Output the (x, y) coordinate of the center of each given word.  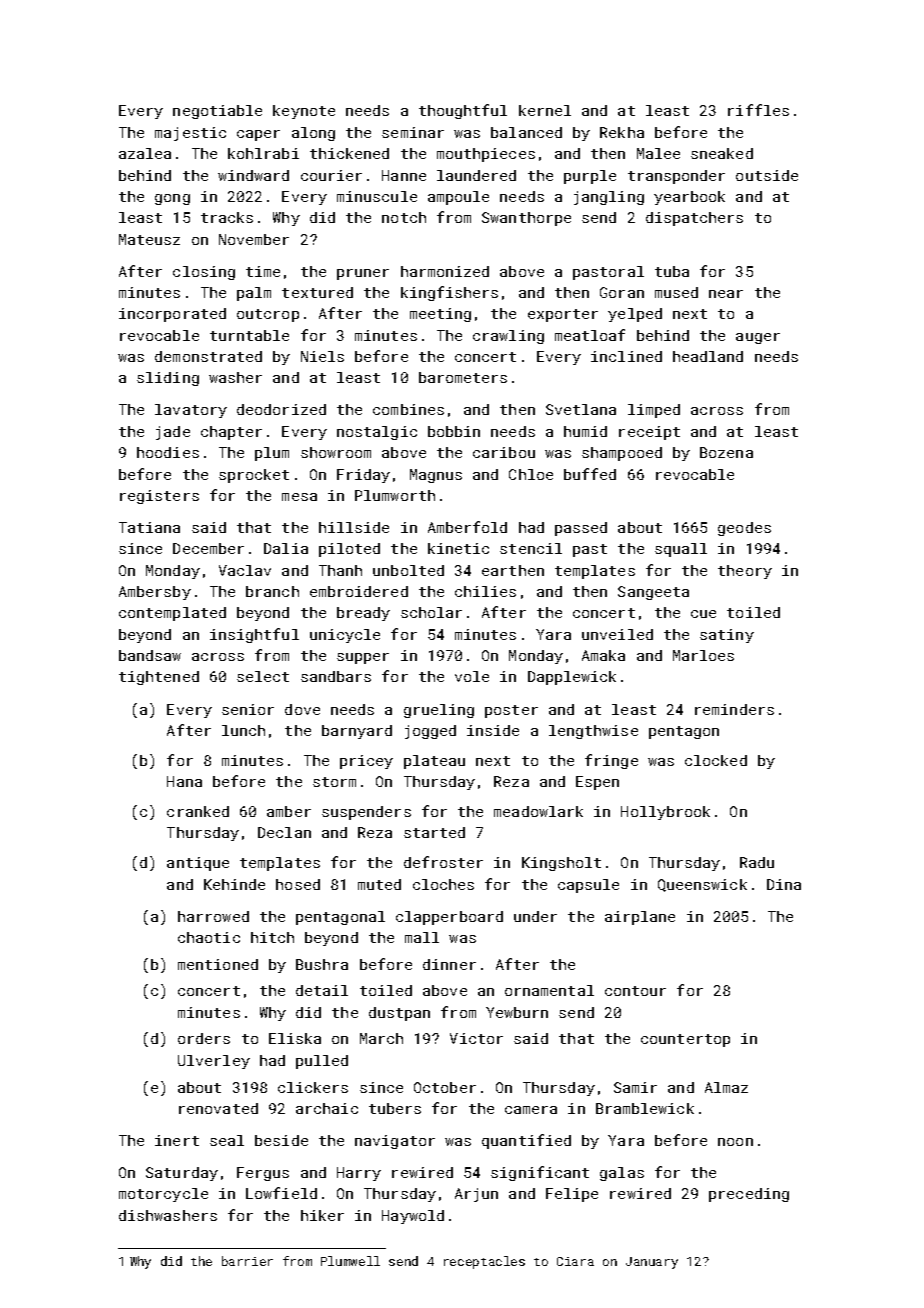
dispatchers (694, 219)
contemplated (172, 614)
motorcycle (163, 1195)
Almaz (726, 1087)
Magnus (436, 476)
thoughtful (463, 111)
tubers (395, 1108)
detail (322, 990)
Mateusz (149, 239)
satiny (727, 636)
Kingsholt (561, 864)
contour (635, 991)
